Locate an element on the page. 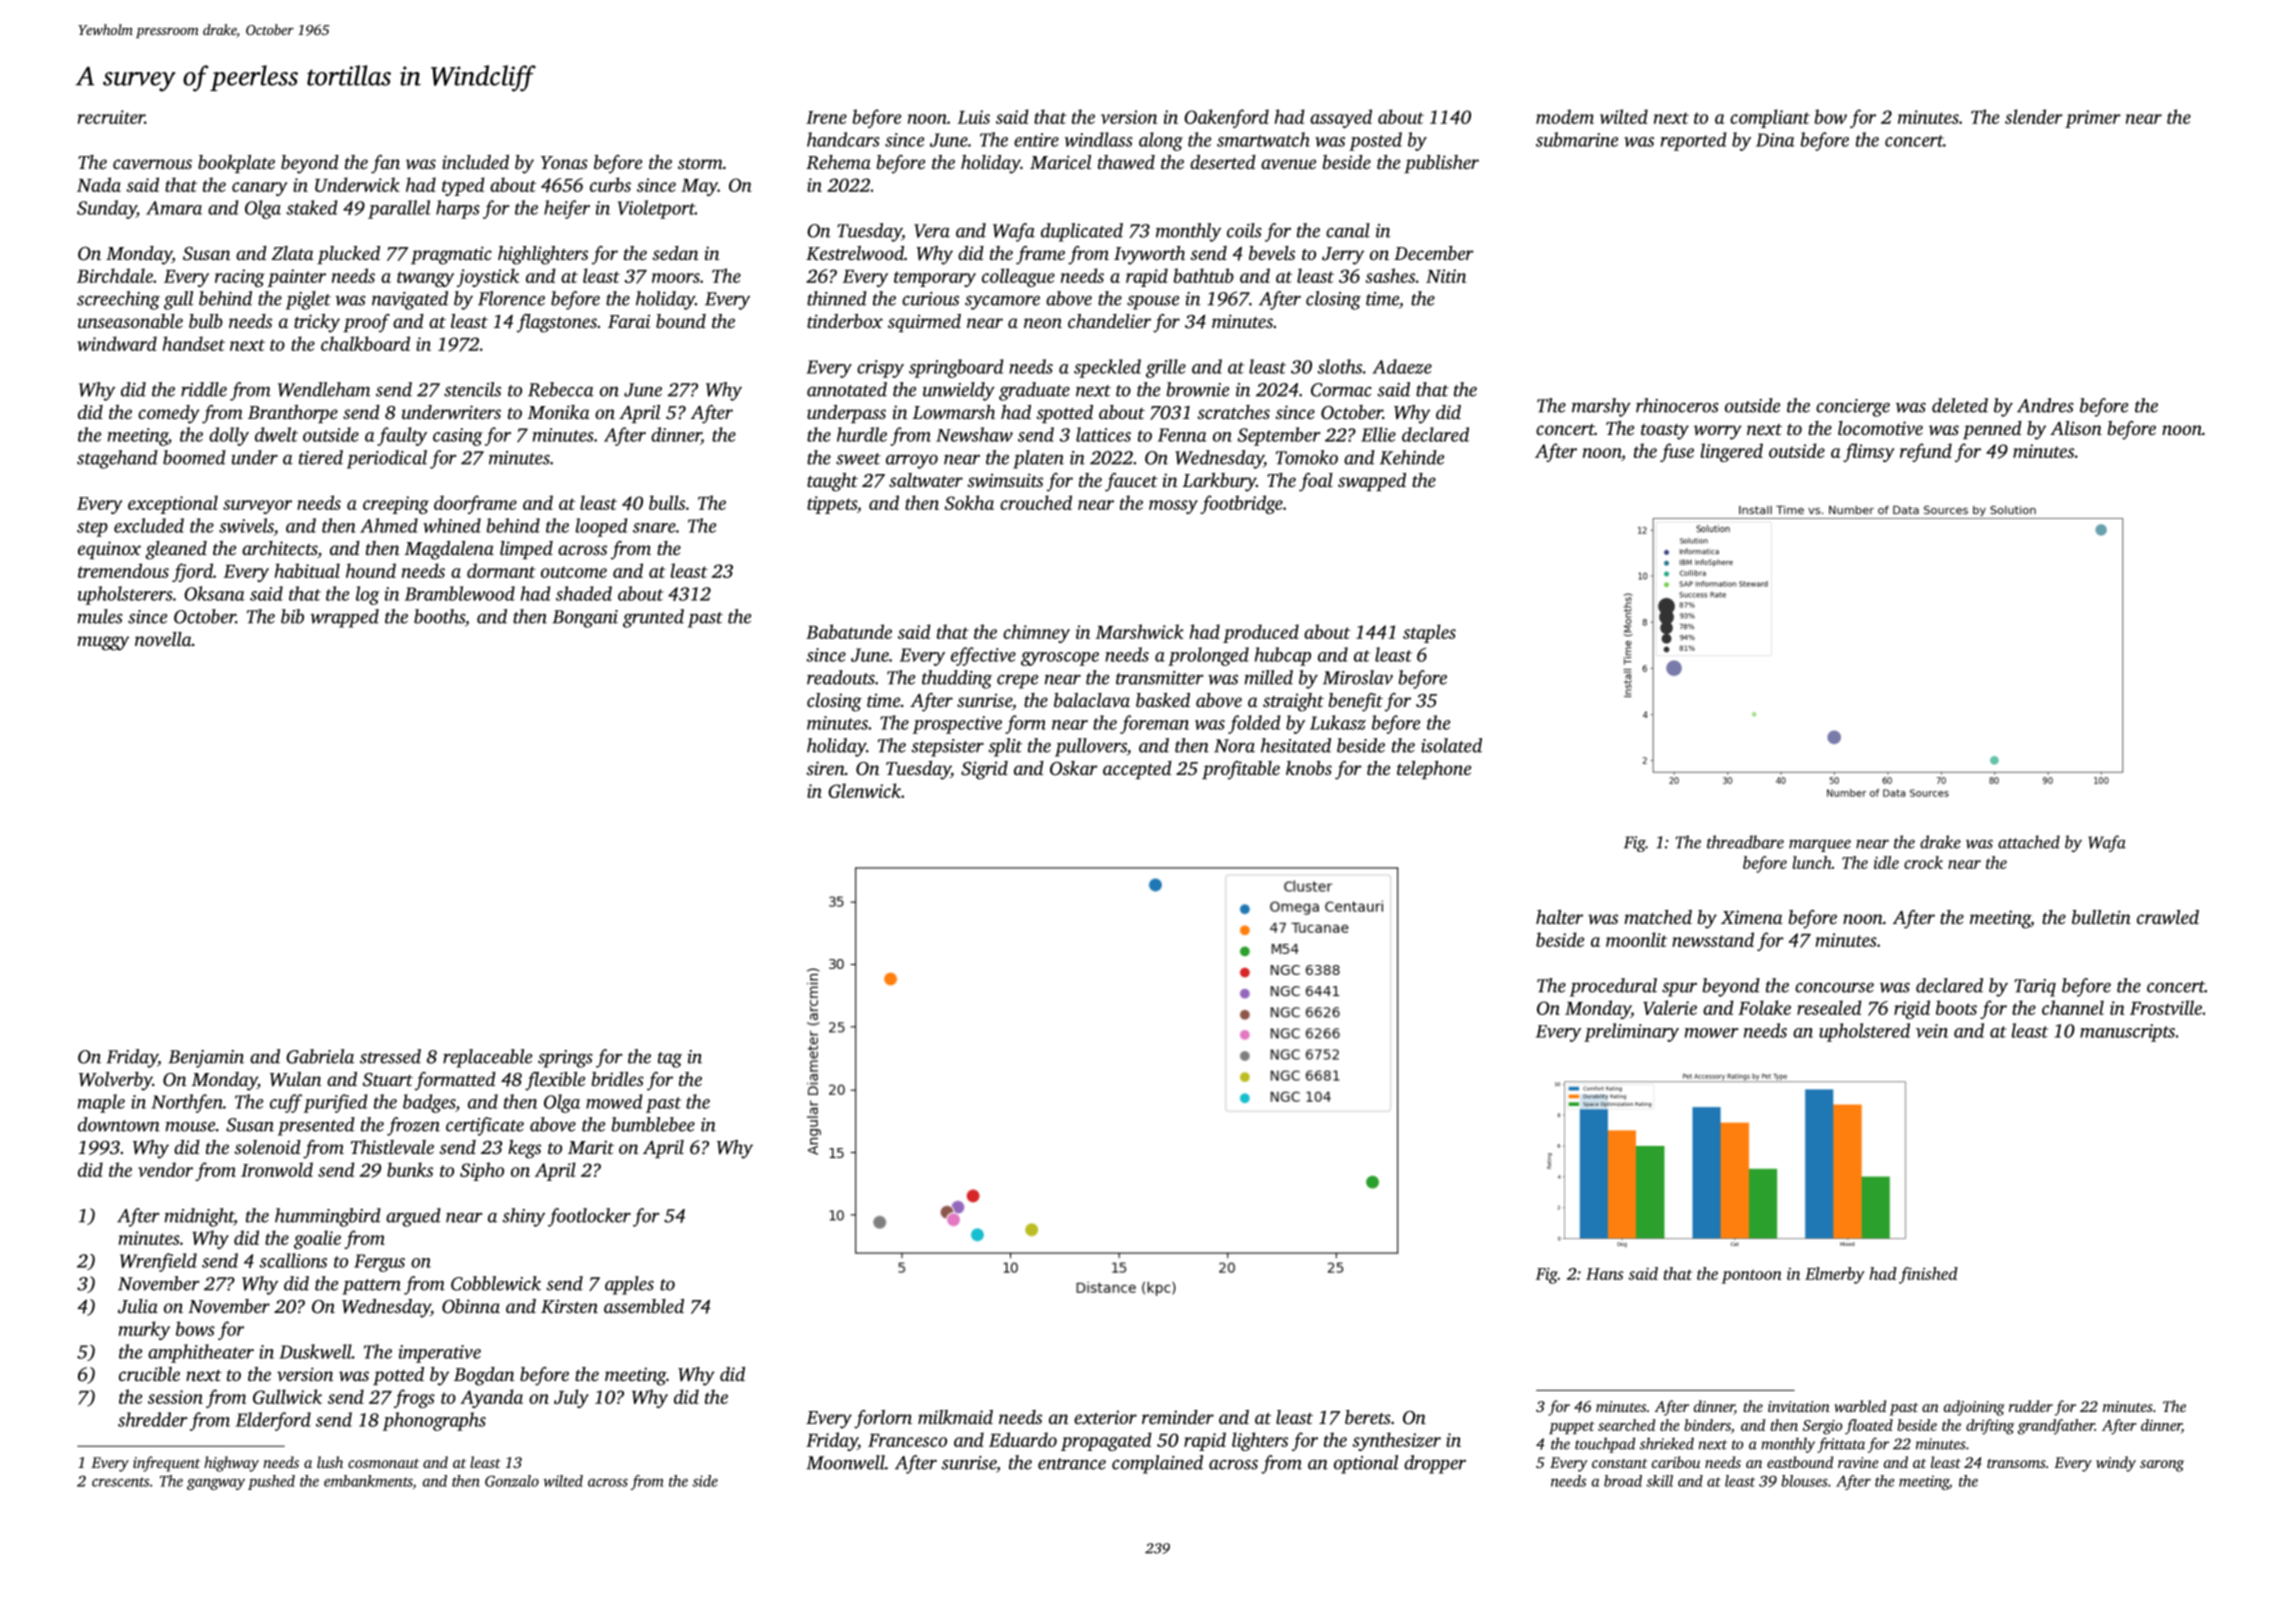 The image size is (2291, 1620). publisher is located at coordinates (1441, 164).
